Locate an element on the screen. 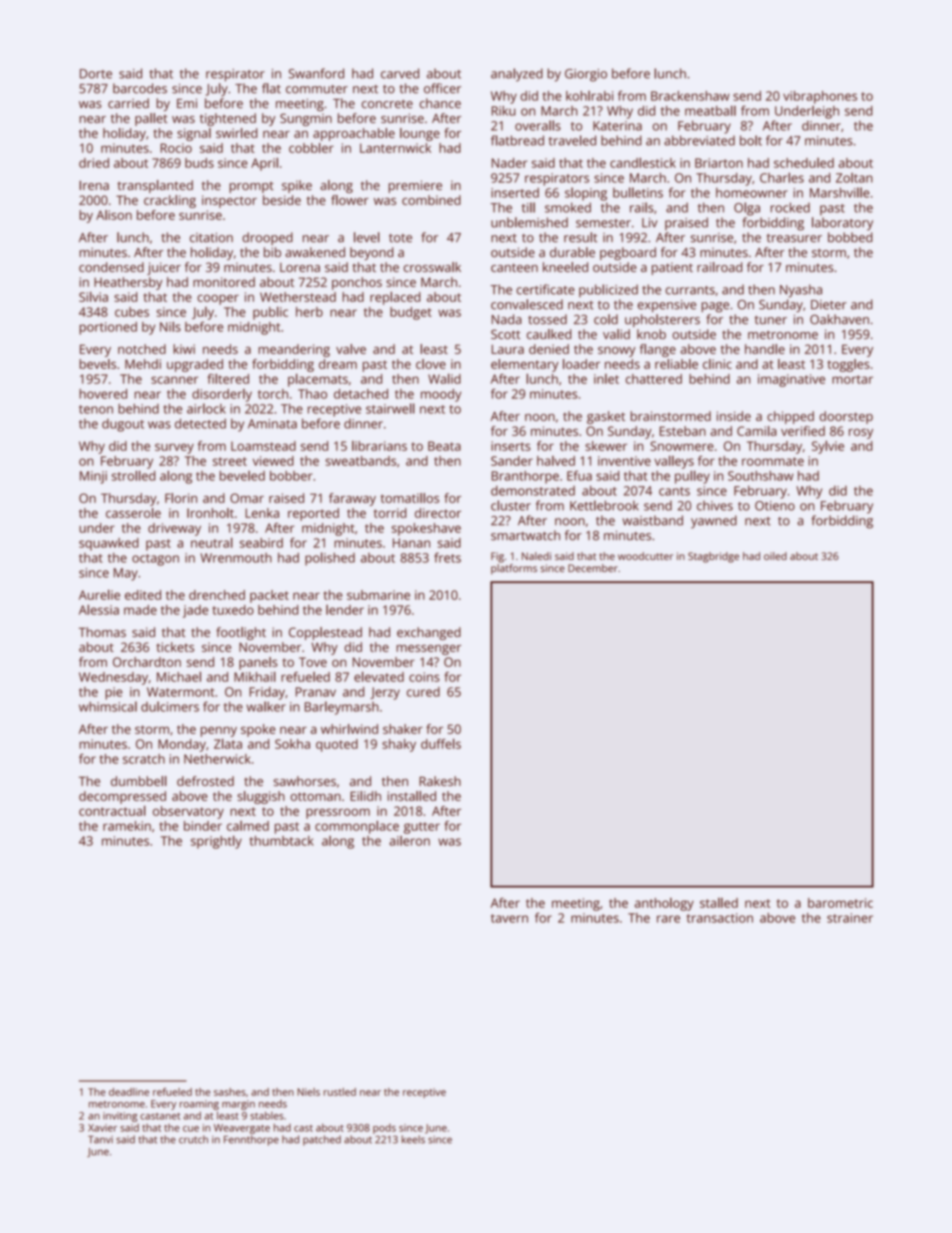  Brackenshaw is located at coordinates (690, 96).
